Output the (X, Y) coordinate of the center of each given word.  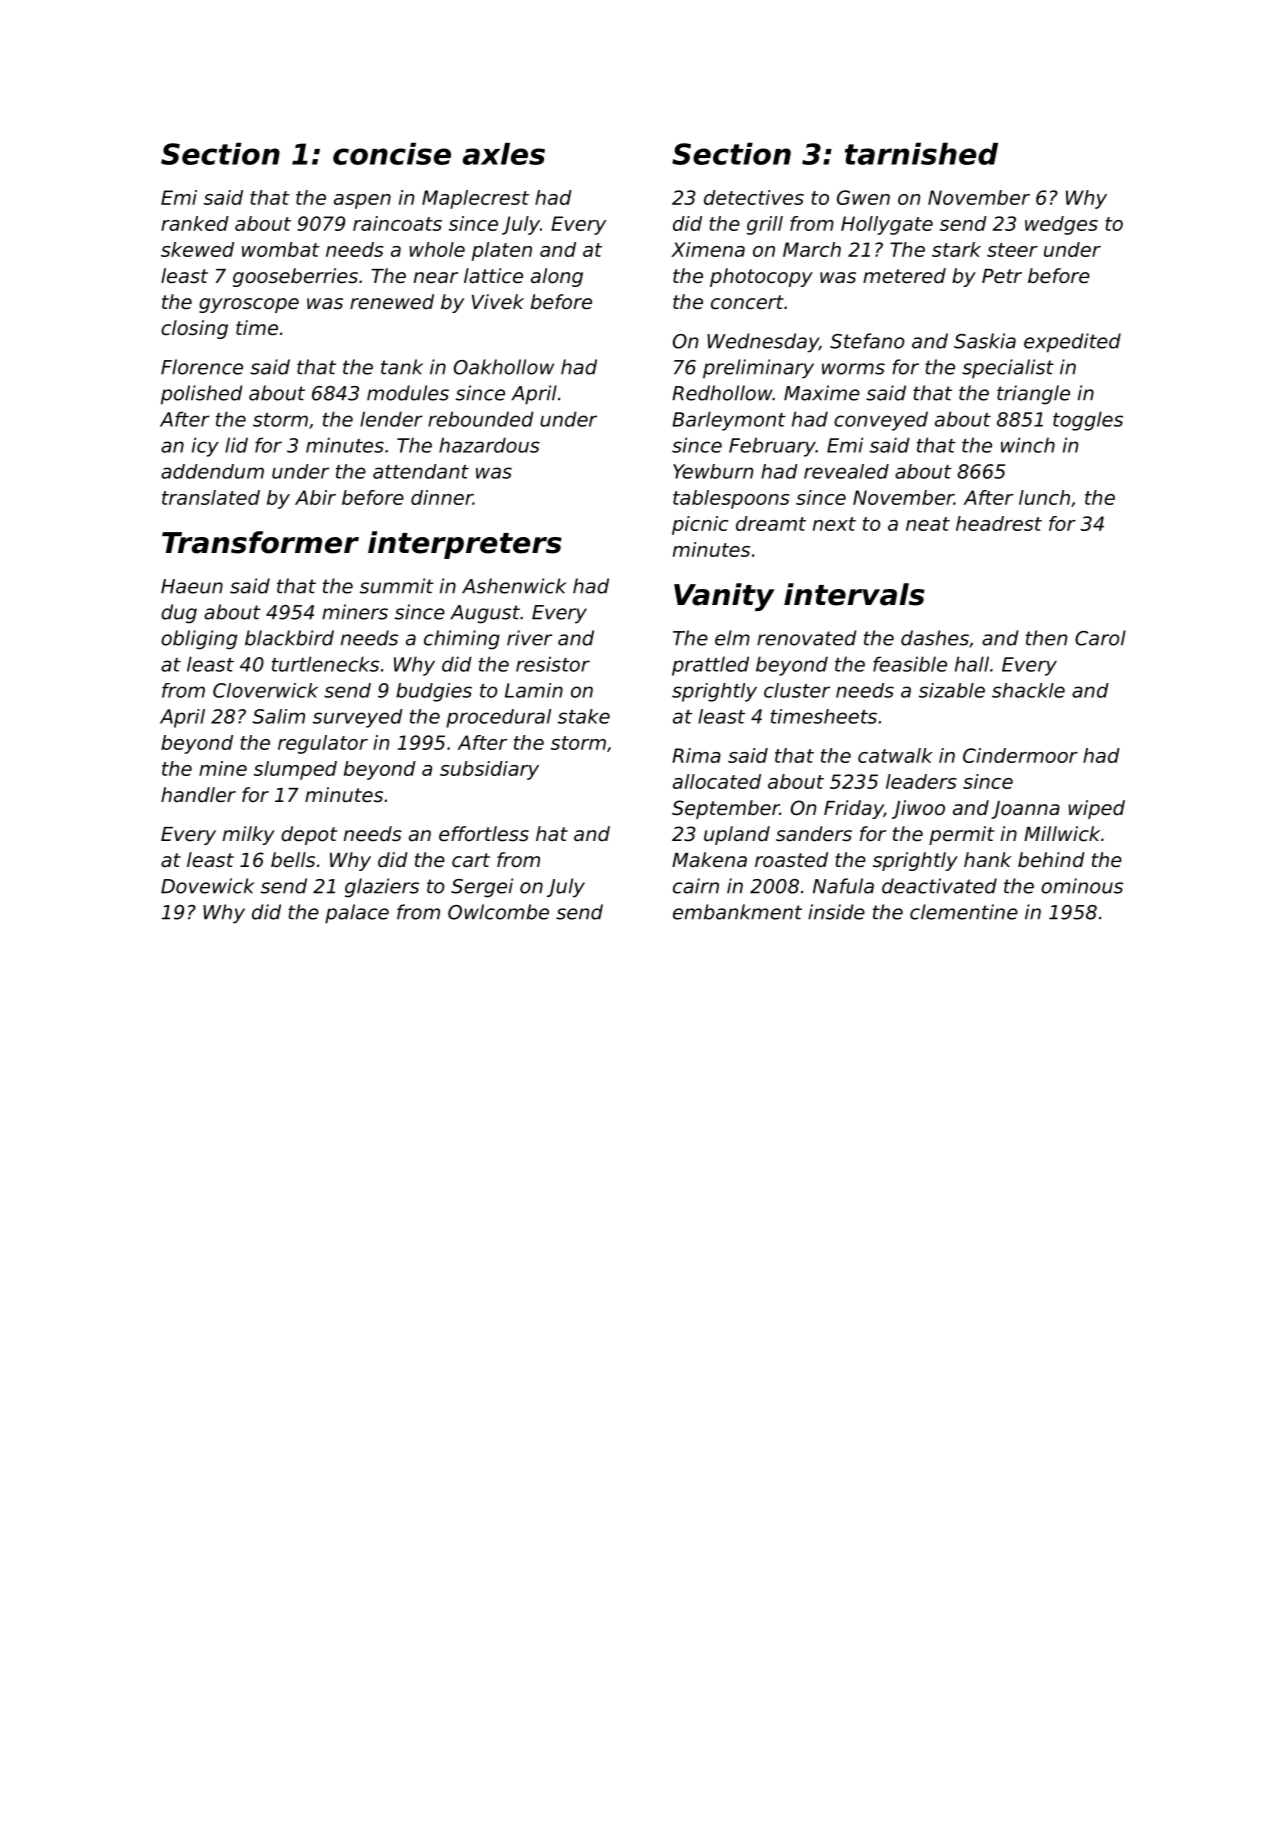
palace (357, 914)
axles (504, 154)
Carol (1100, 638)
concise (392, 154)
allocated (717, 781)
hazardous (489, 445)
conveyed (881, 421)
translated (211, 497)
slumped (295, 770)
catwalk (895, 755)
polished (201, 395)
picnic (700, 525)
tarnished (921, 154)
